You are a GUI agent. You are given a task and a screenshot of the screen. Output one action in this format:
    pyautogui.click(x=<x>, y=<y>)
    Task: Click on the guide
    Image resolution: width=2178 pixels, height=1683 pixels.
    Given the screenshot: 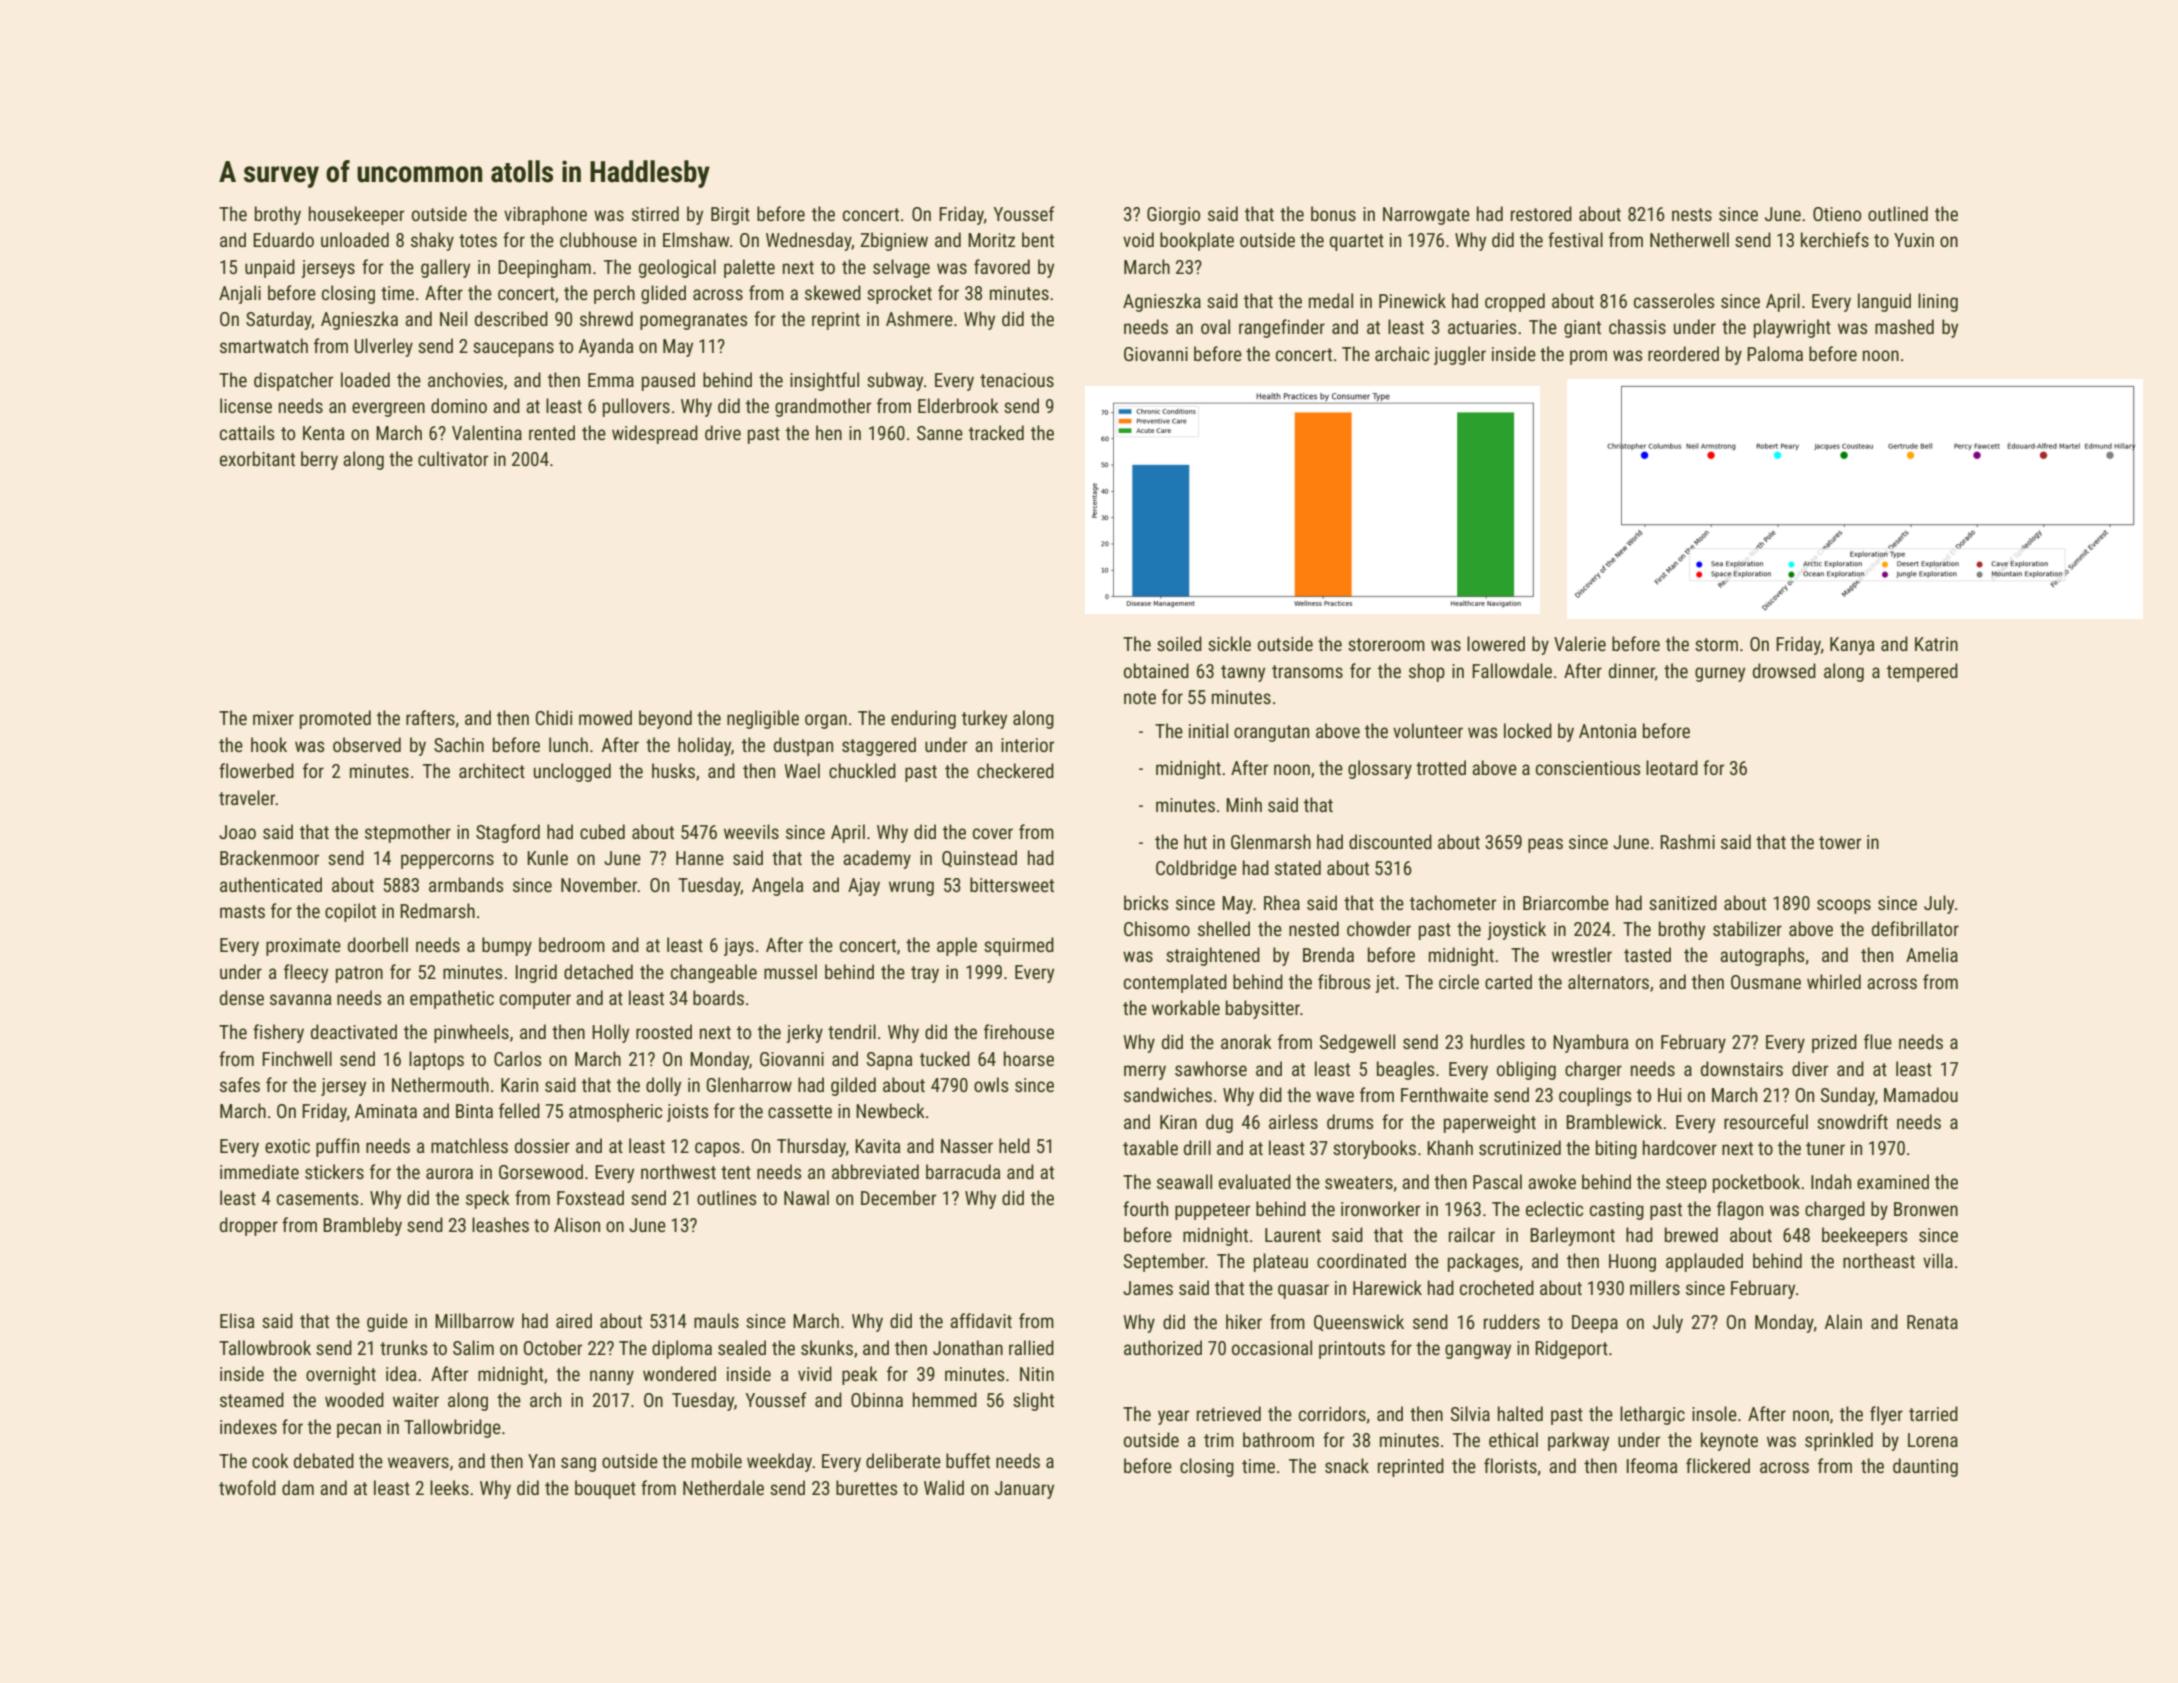 What is the action you would take?
    pyautogui.click(x=387, y=1322)
